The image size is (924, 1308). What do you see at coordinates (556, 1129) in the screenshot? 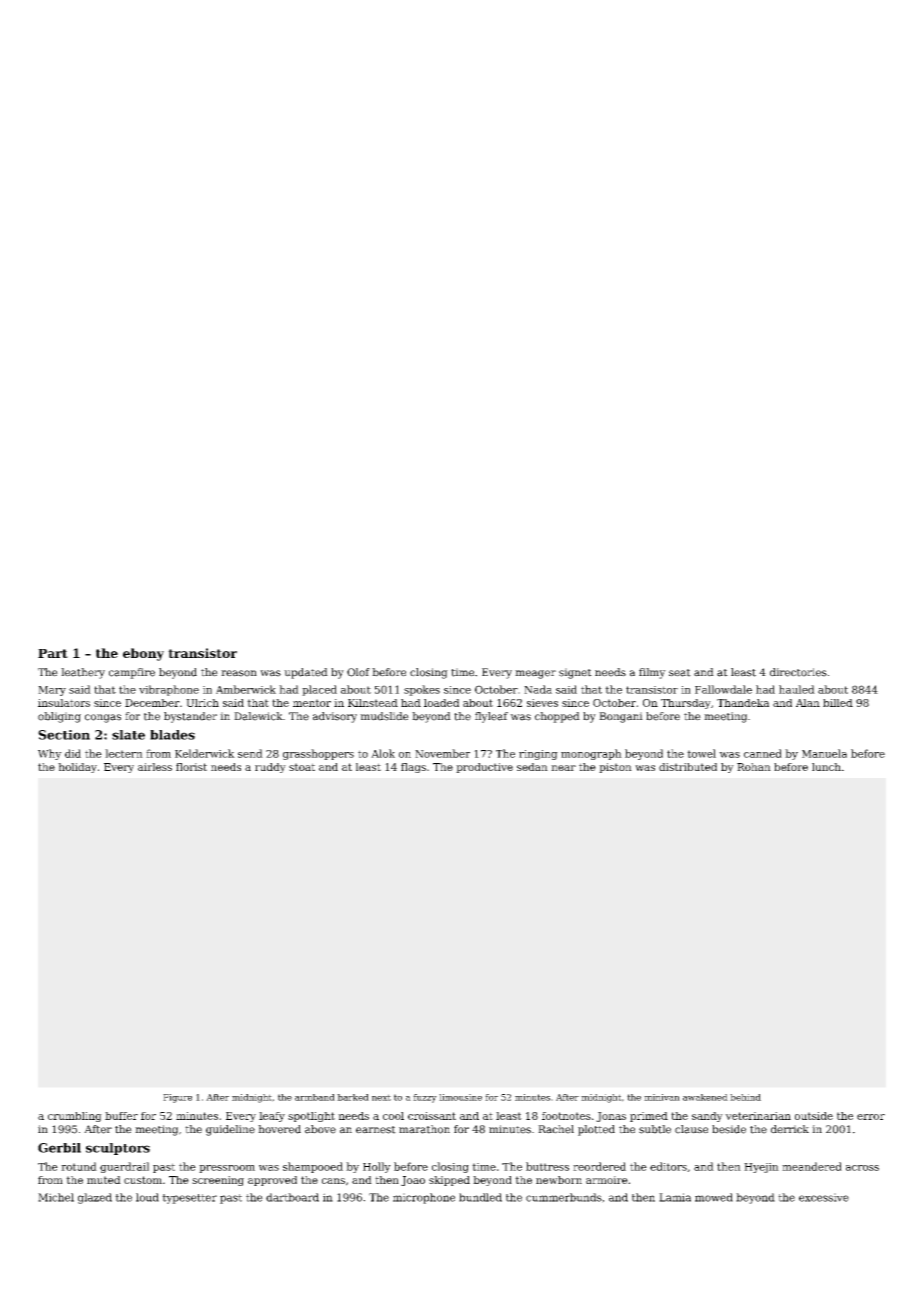
I see `Rachel` at bounding box center [556, 1129].
